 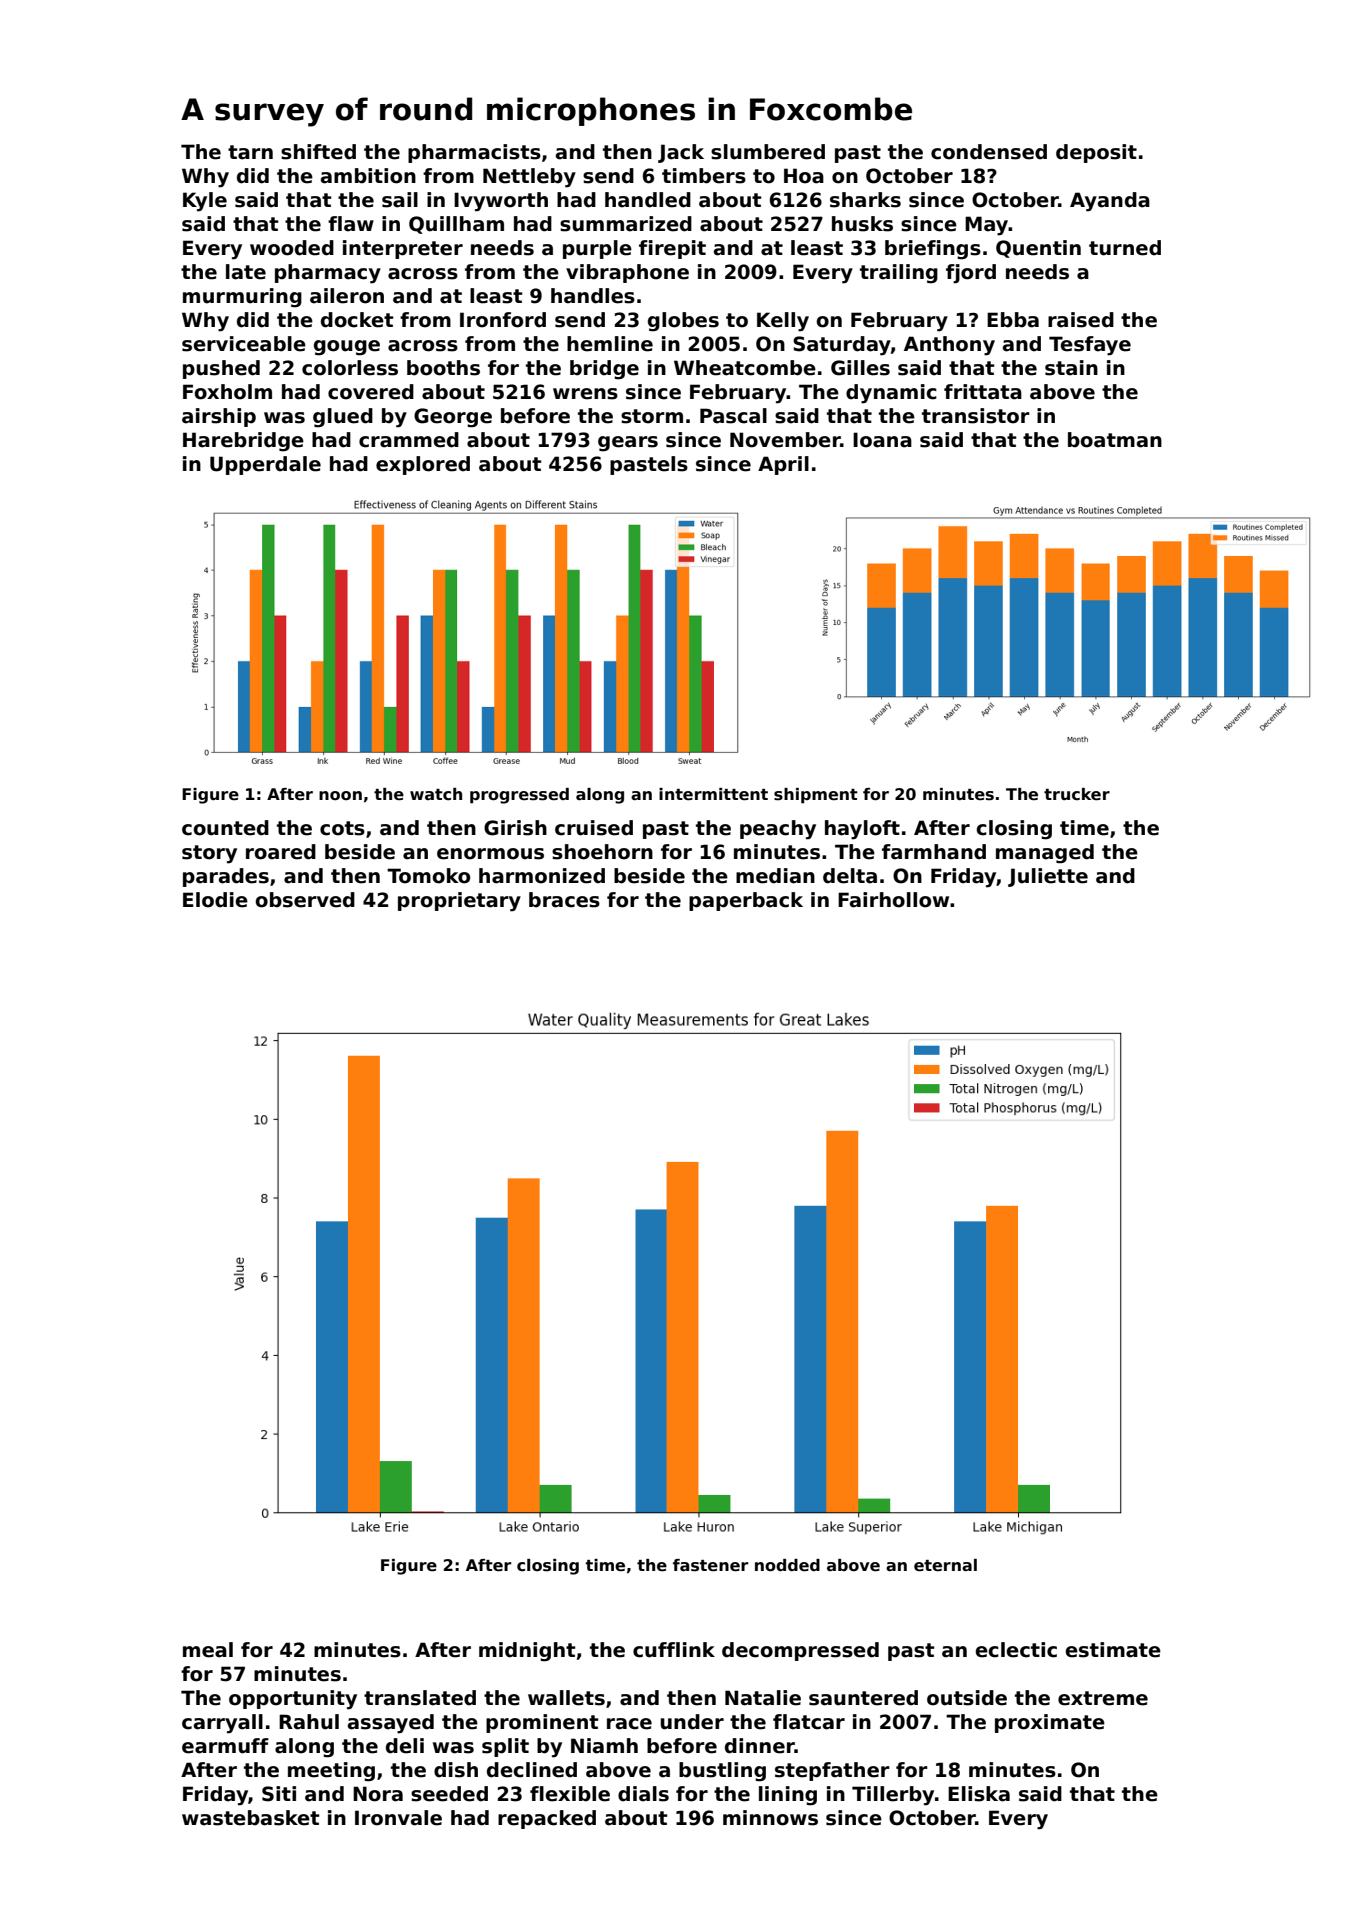 What do you see at coordinates (215, 900) in the document?
I see `Elodie` at bounding box center [215, 900].
